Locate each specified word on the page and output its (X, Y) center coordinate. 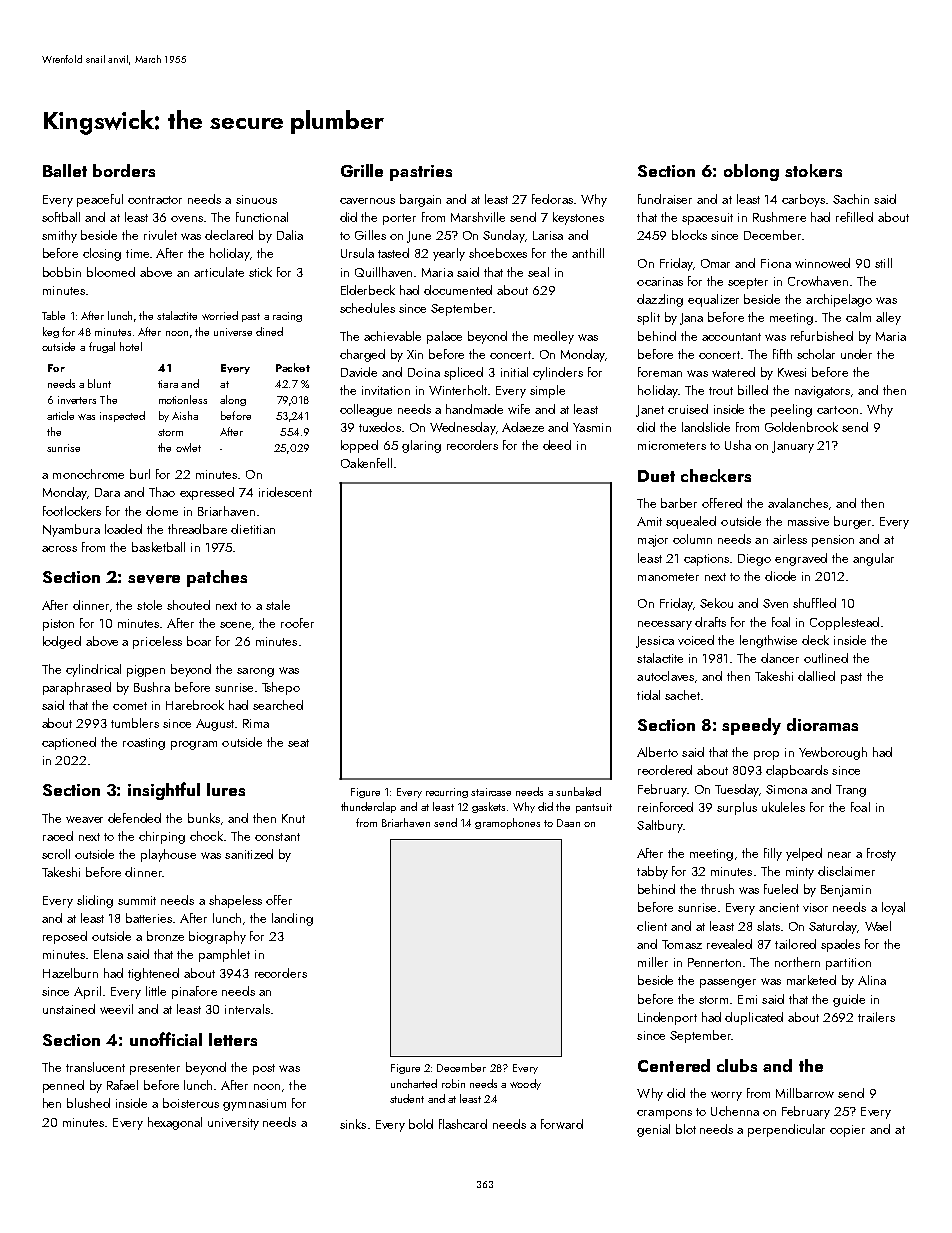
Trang (851, 791)
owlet (188, 447)
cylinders (558, 373)
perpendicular (786, 1130)
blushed (88, 1103)
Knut (293, 818)
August (215, 725)
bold (421, 1124)
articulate (219, 272)
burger (852, 522)
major (653, 541)
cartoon (837, 410)
